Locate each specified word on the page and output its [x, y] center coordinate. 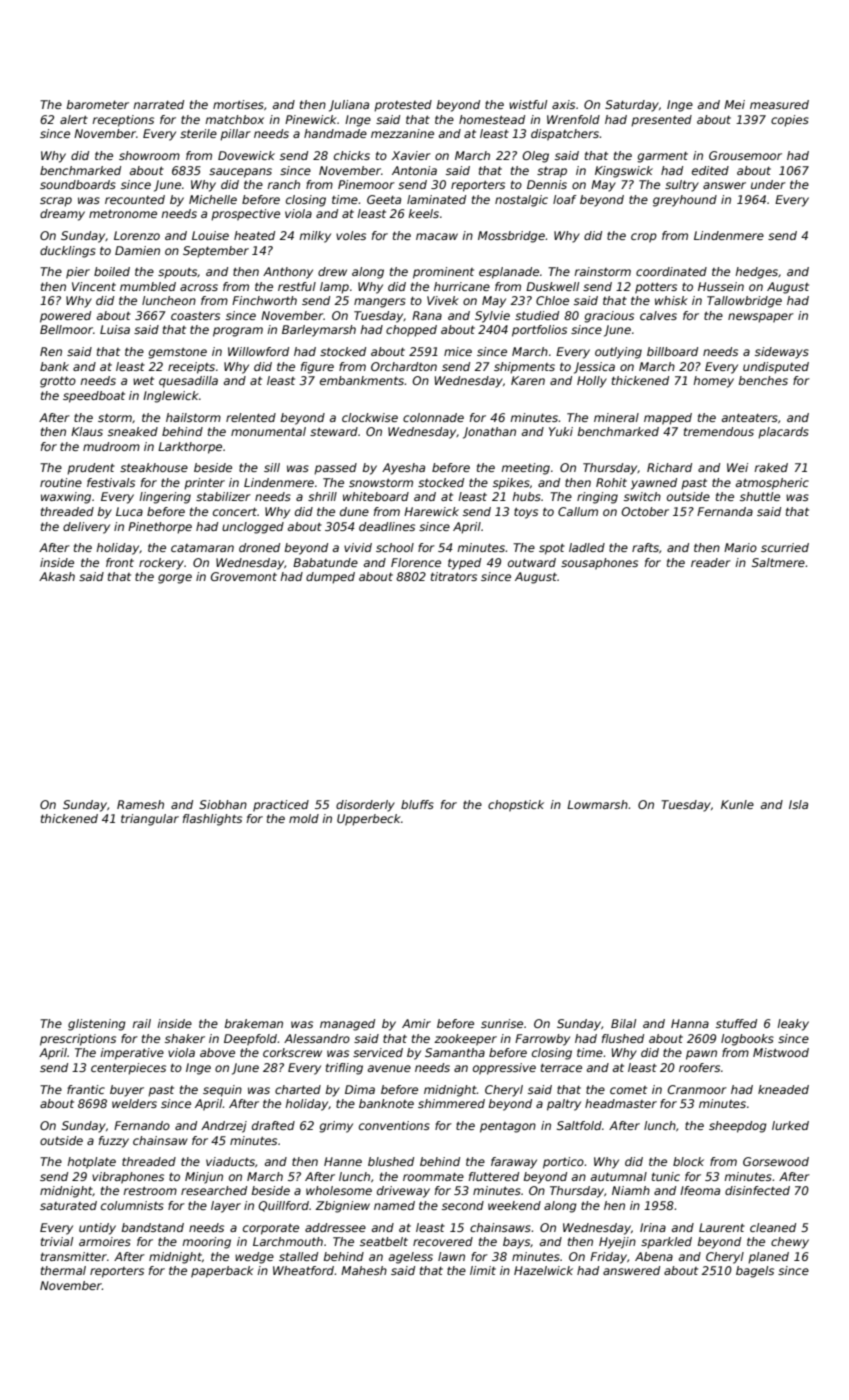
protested [403, 106]
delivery [86, 528]
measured [779, 104]
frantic [86, 1089]
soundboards [78, 184]
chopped [411, 331]
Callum [578, 511]
